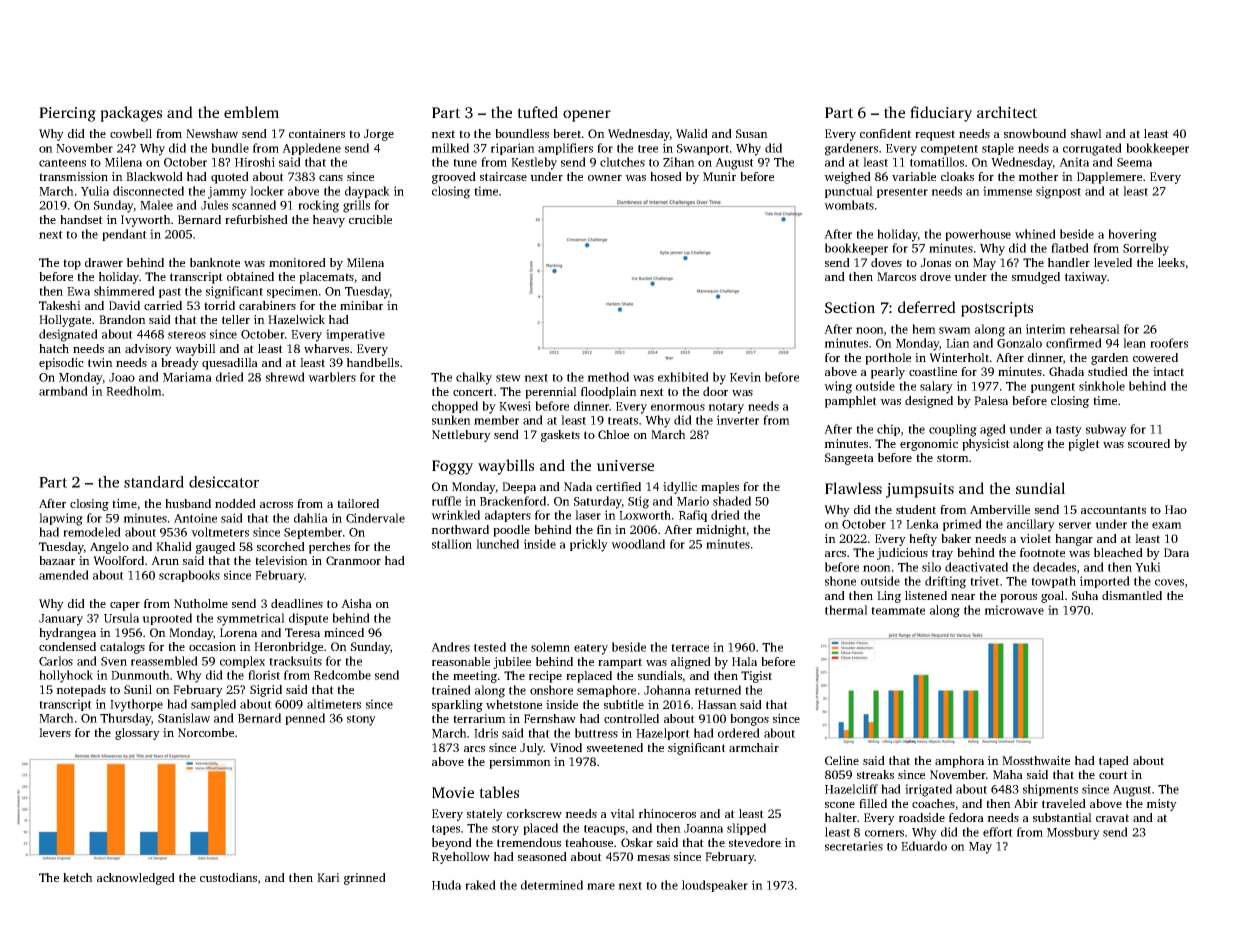  Describe the element at coordinates (605, 178) in the screenshot. I see `owner` at that location.
